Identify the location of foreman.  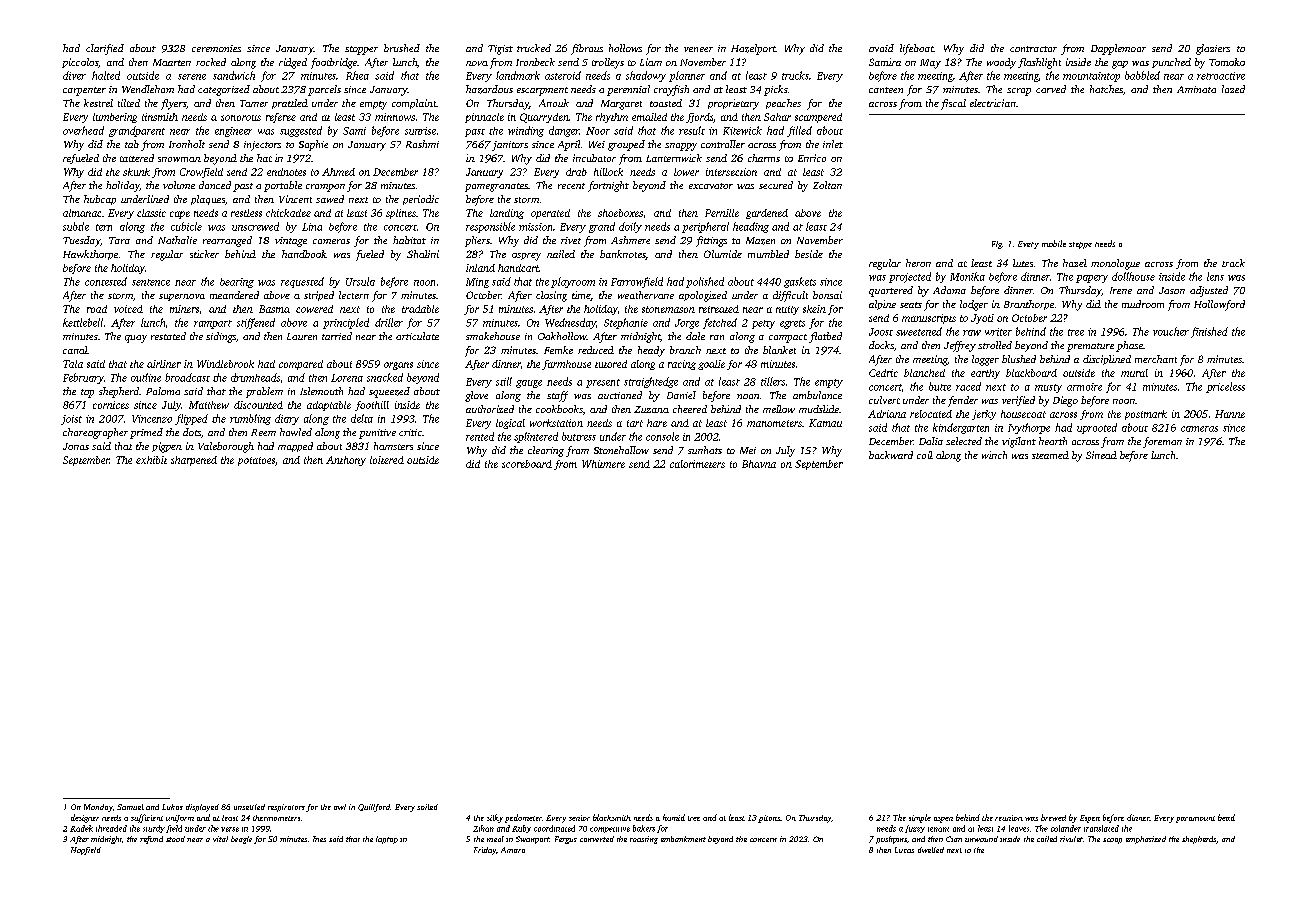
(1162, 442).
